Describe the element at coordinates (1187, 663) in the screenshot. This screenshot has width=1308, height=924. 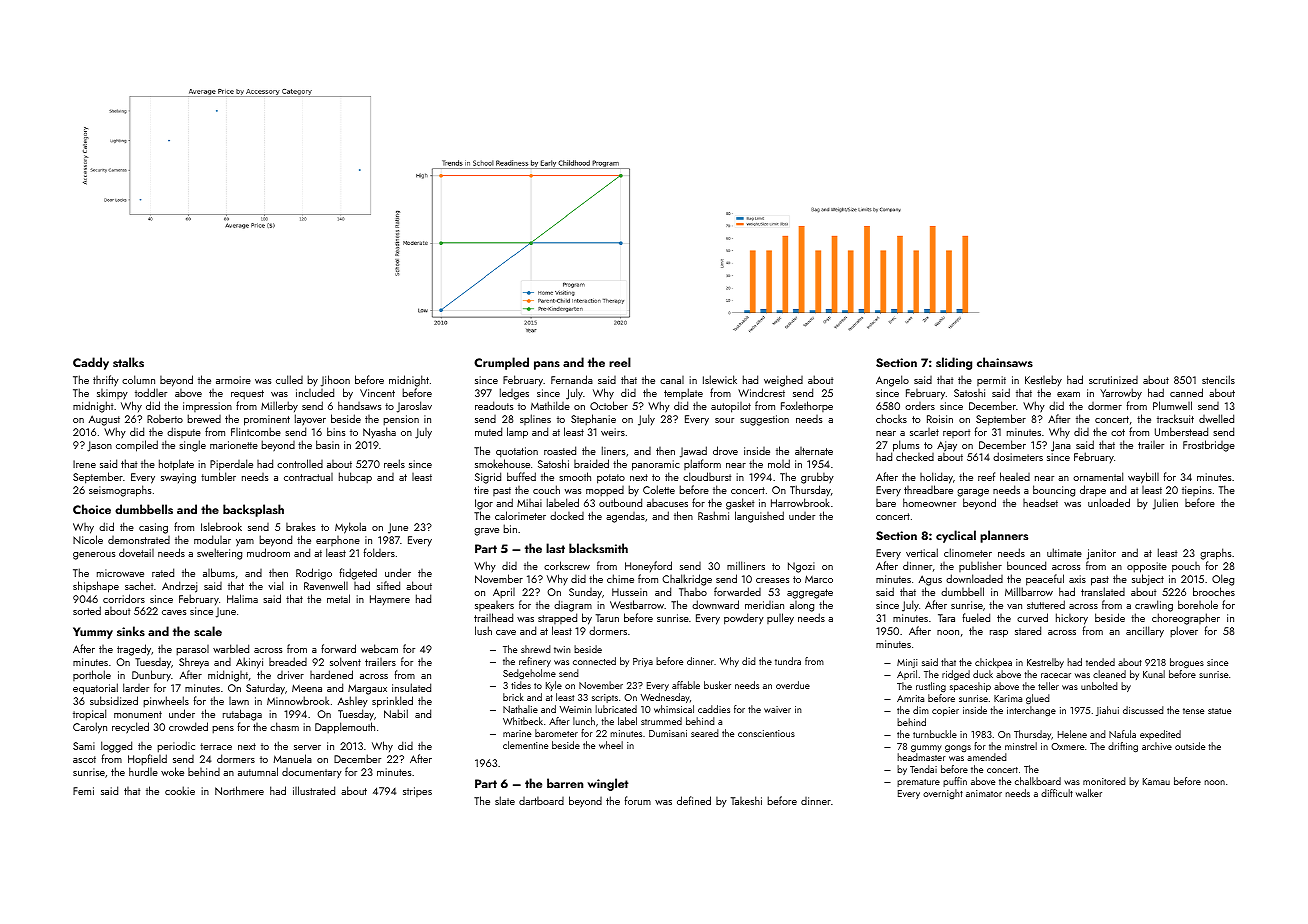
I see `brogues` at that location.
